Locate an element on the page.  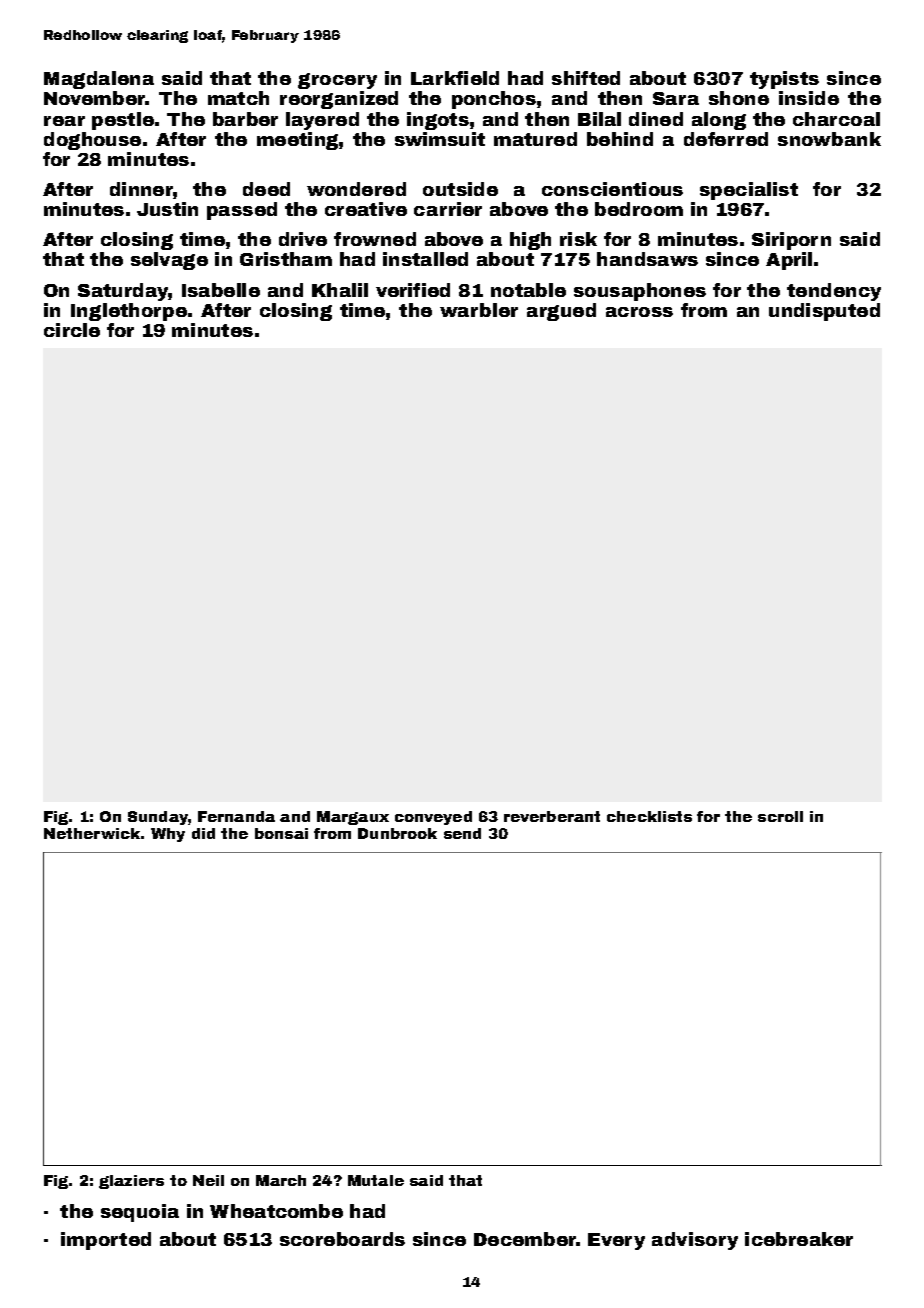
December is located at coordinates (525, 1239).
